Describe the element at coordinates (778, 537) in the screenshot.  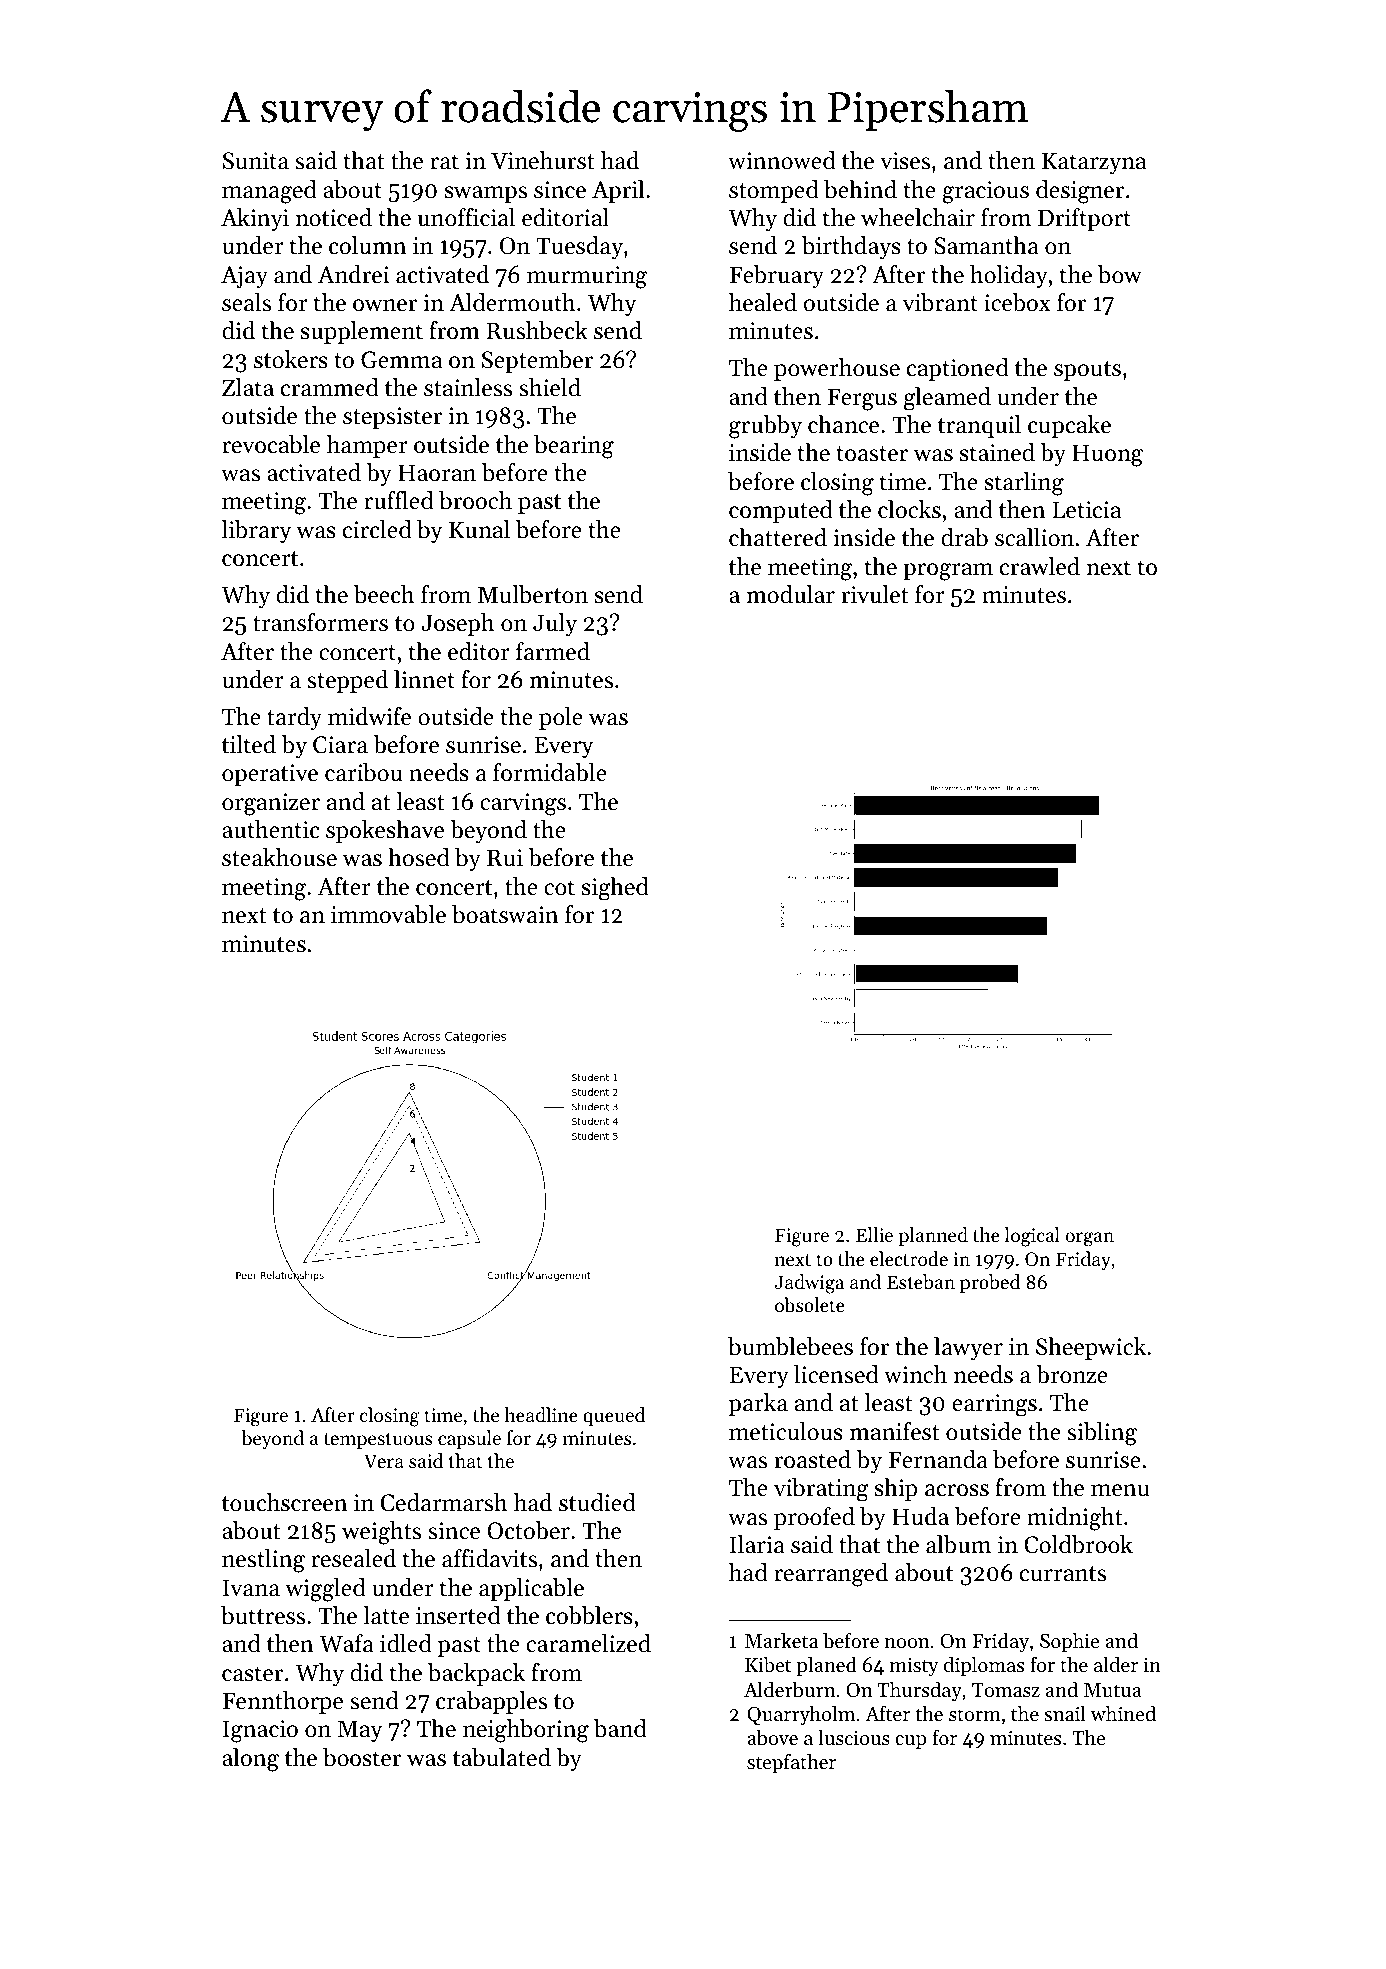
I see `chattered` at that location.
